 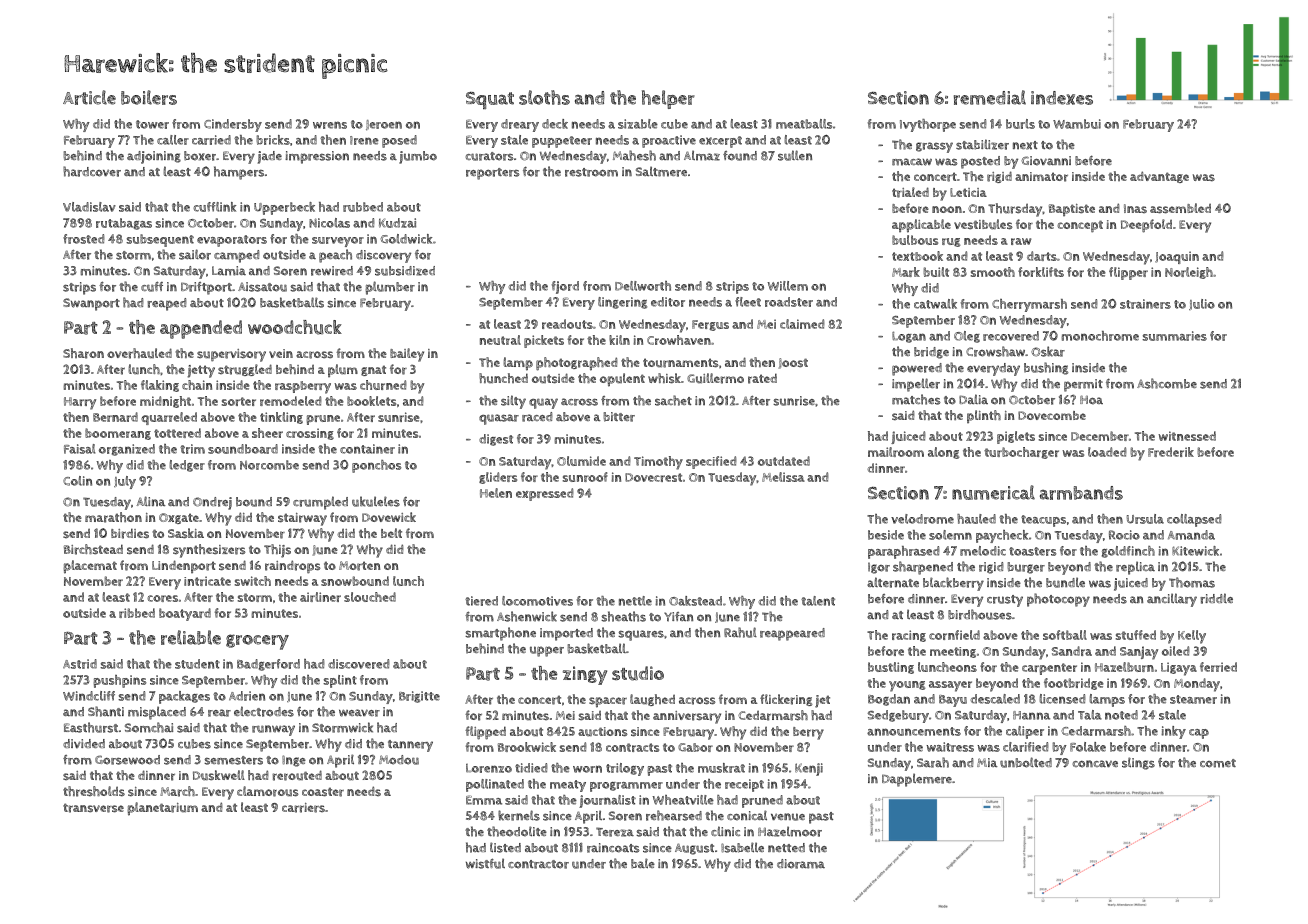 What do you see at coordinates (499, 419) in the document?
I see `quasar` at bounding box center [499, 419].
